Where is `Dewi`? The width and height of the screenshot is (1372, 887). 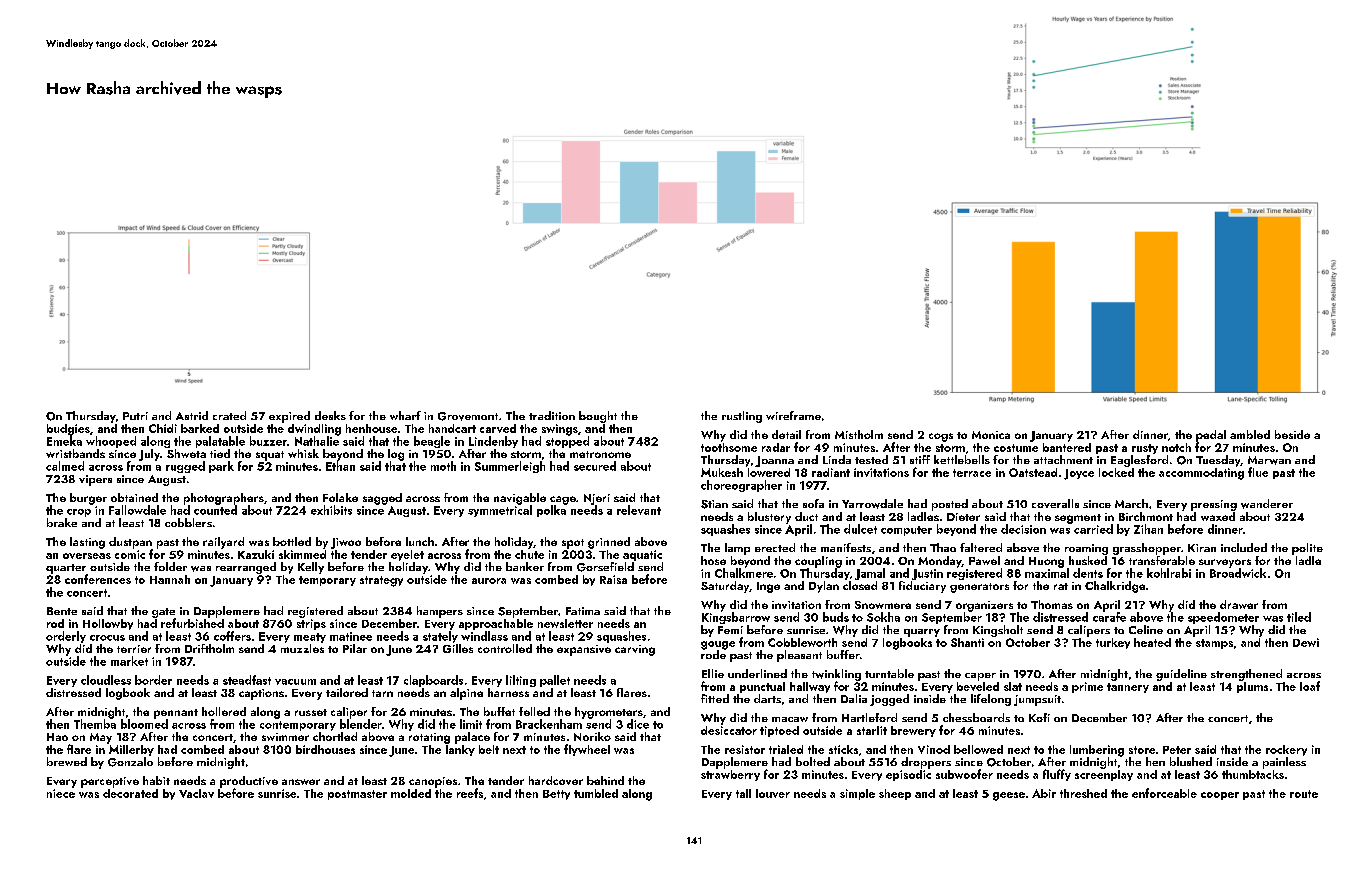 Dewi is located at coordinates (1306, 642).
